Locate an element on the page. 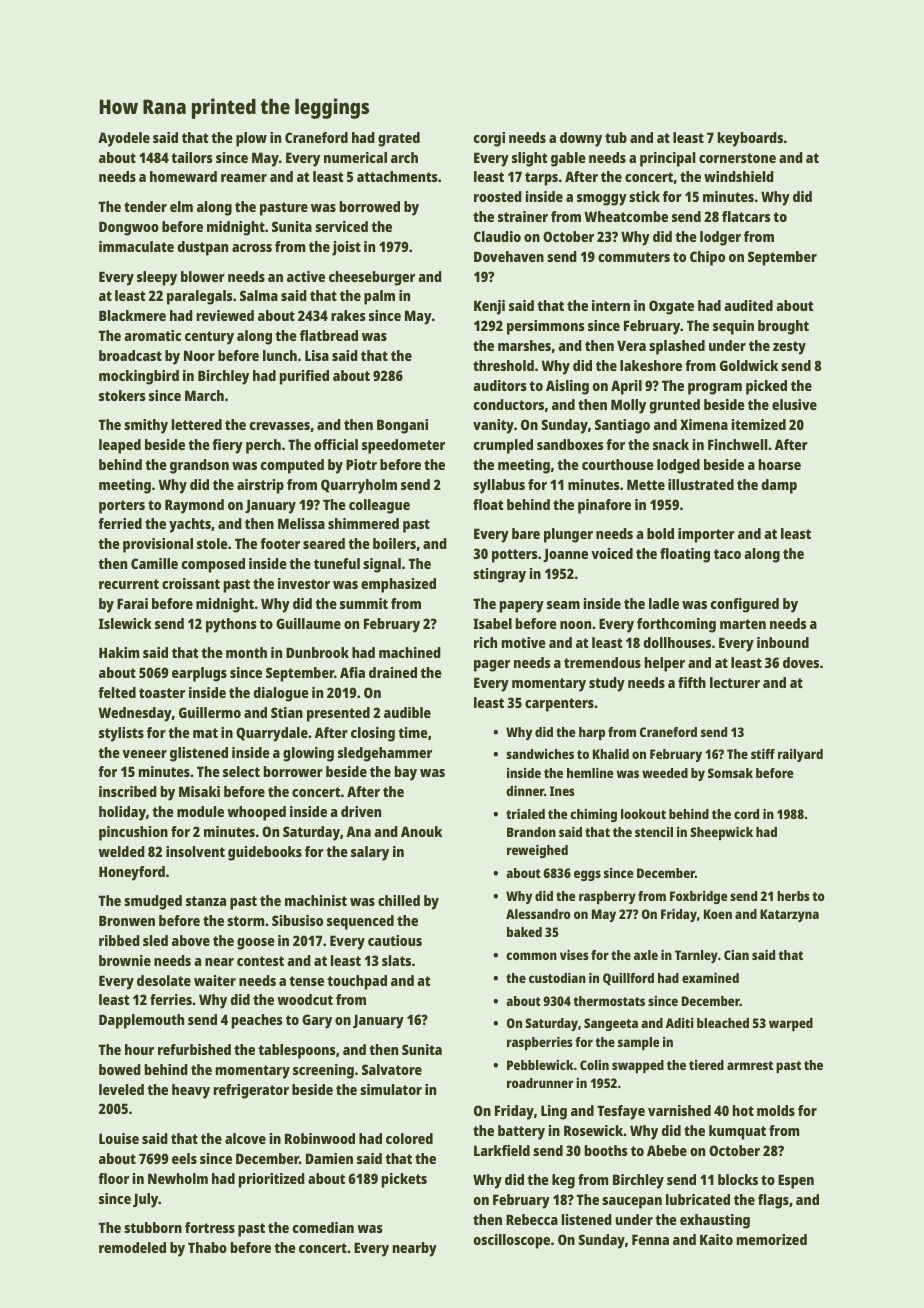 The width and height of the image is (924, 1308). lecturer is located at coordinates (735, 682).
